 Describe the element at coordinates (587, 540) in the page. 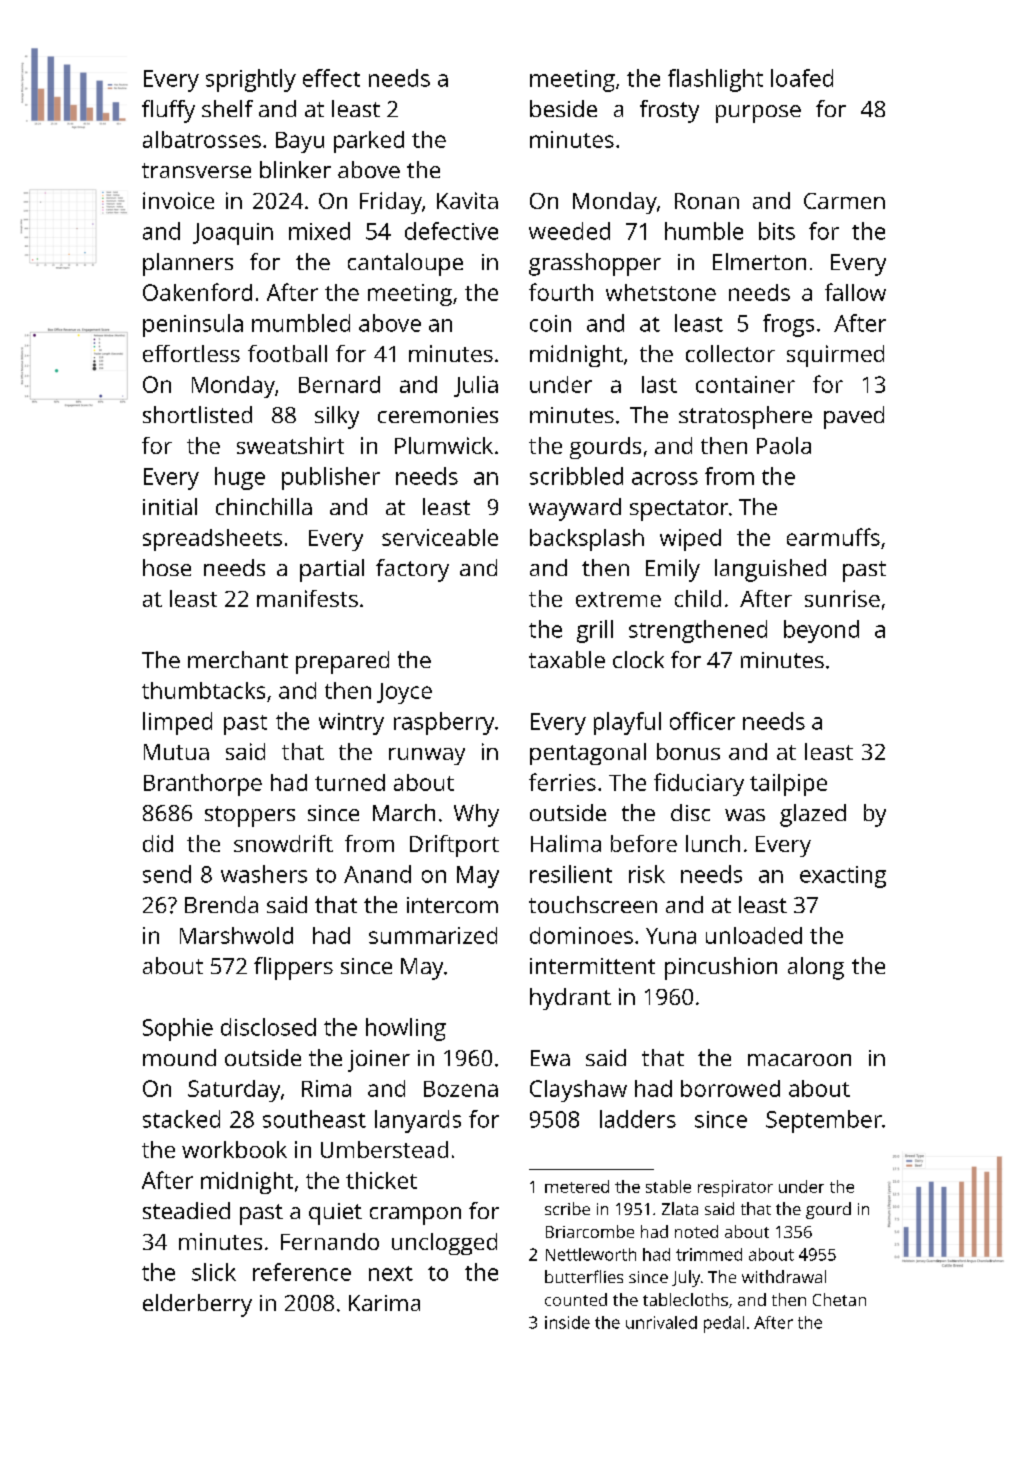

I see `backsplash` at that location.
